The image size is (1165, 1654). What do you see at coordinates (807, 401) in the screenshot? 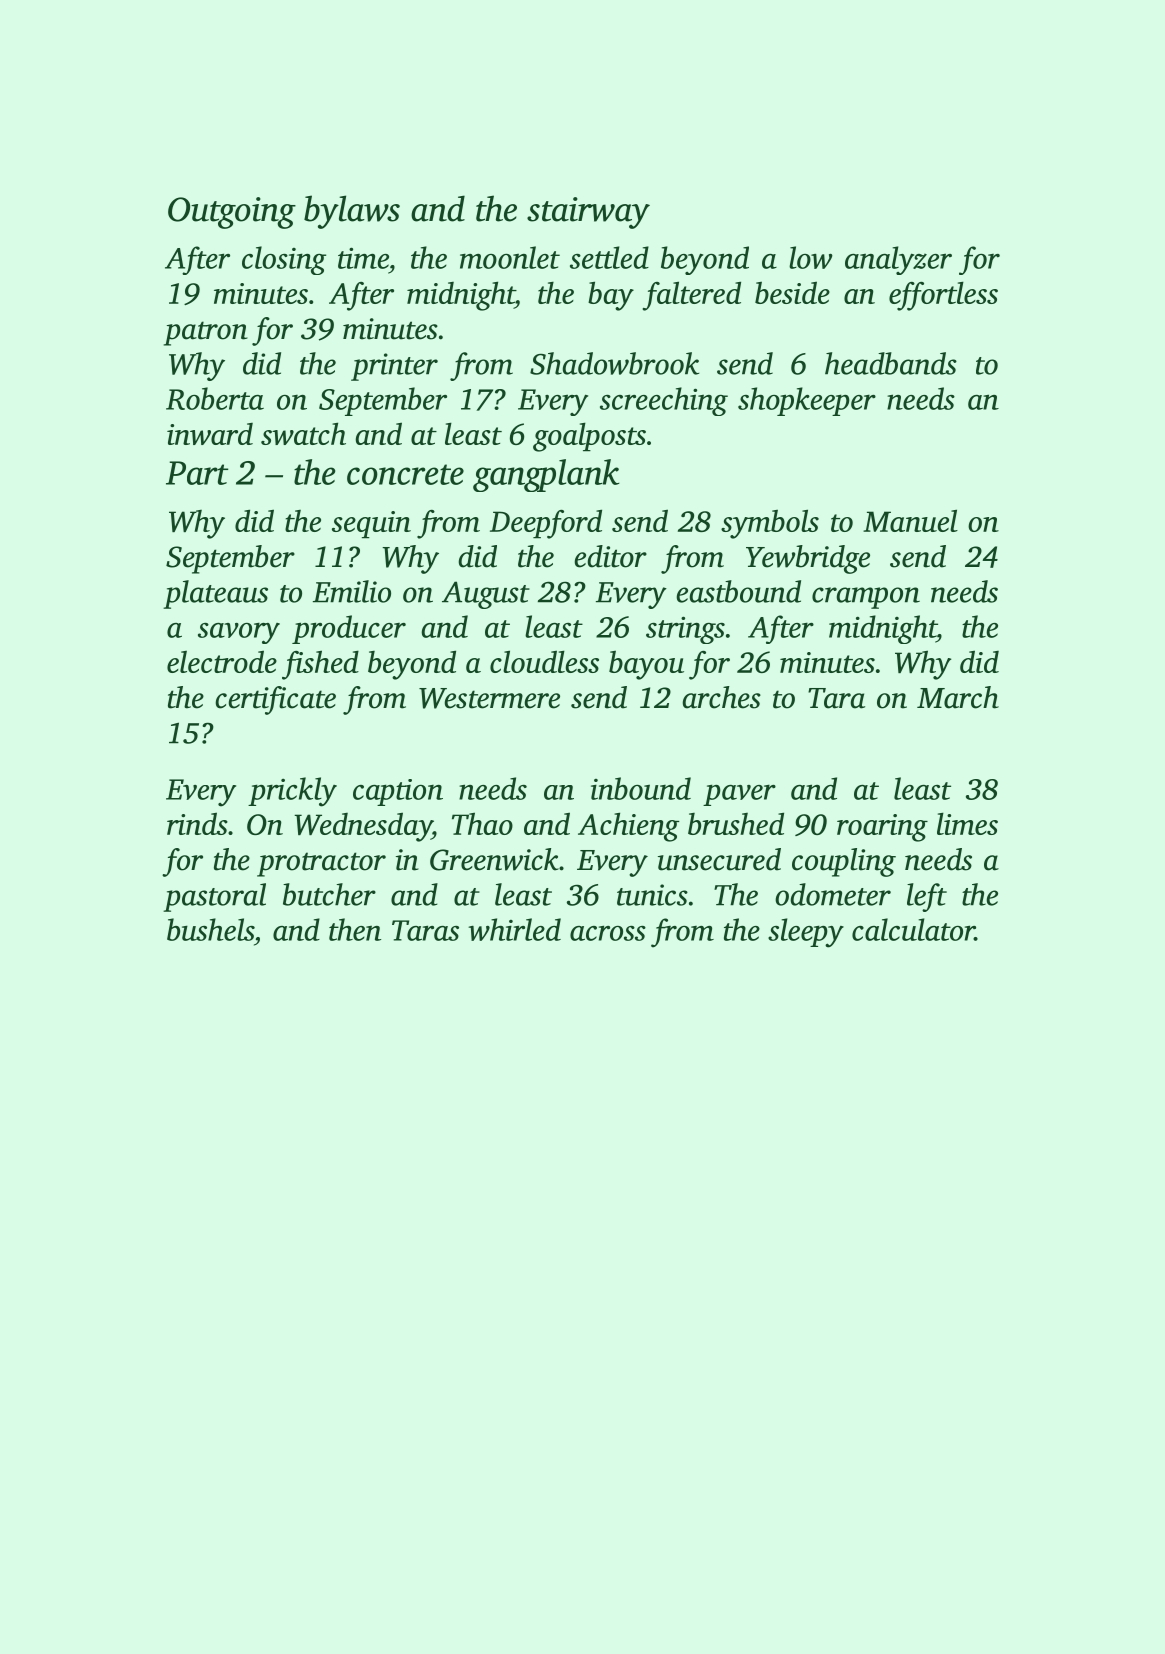
I see `shopkeeper` at bounding box center [807, 401].
